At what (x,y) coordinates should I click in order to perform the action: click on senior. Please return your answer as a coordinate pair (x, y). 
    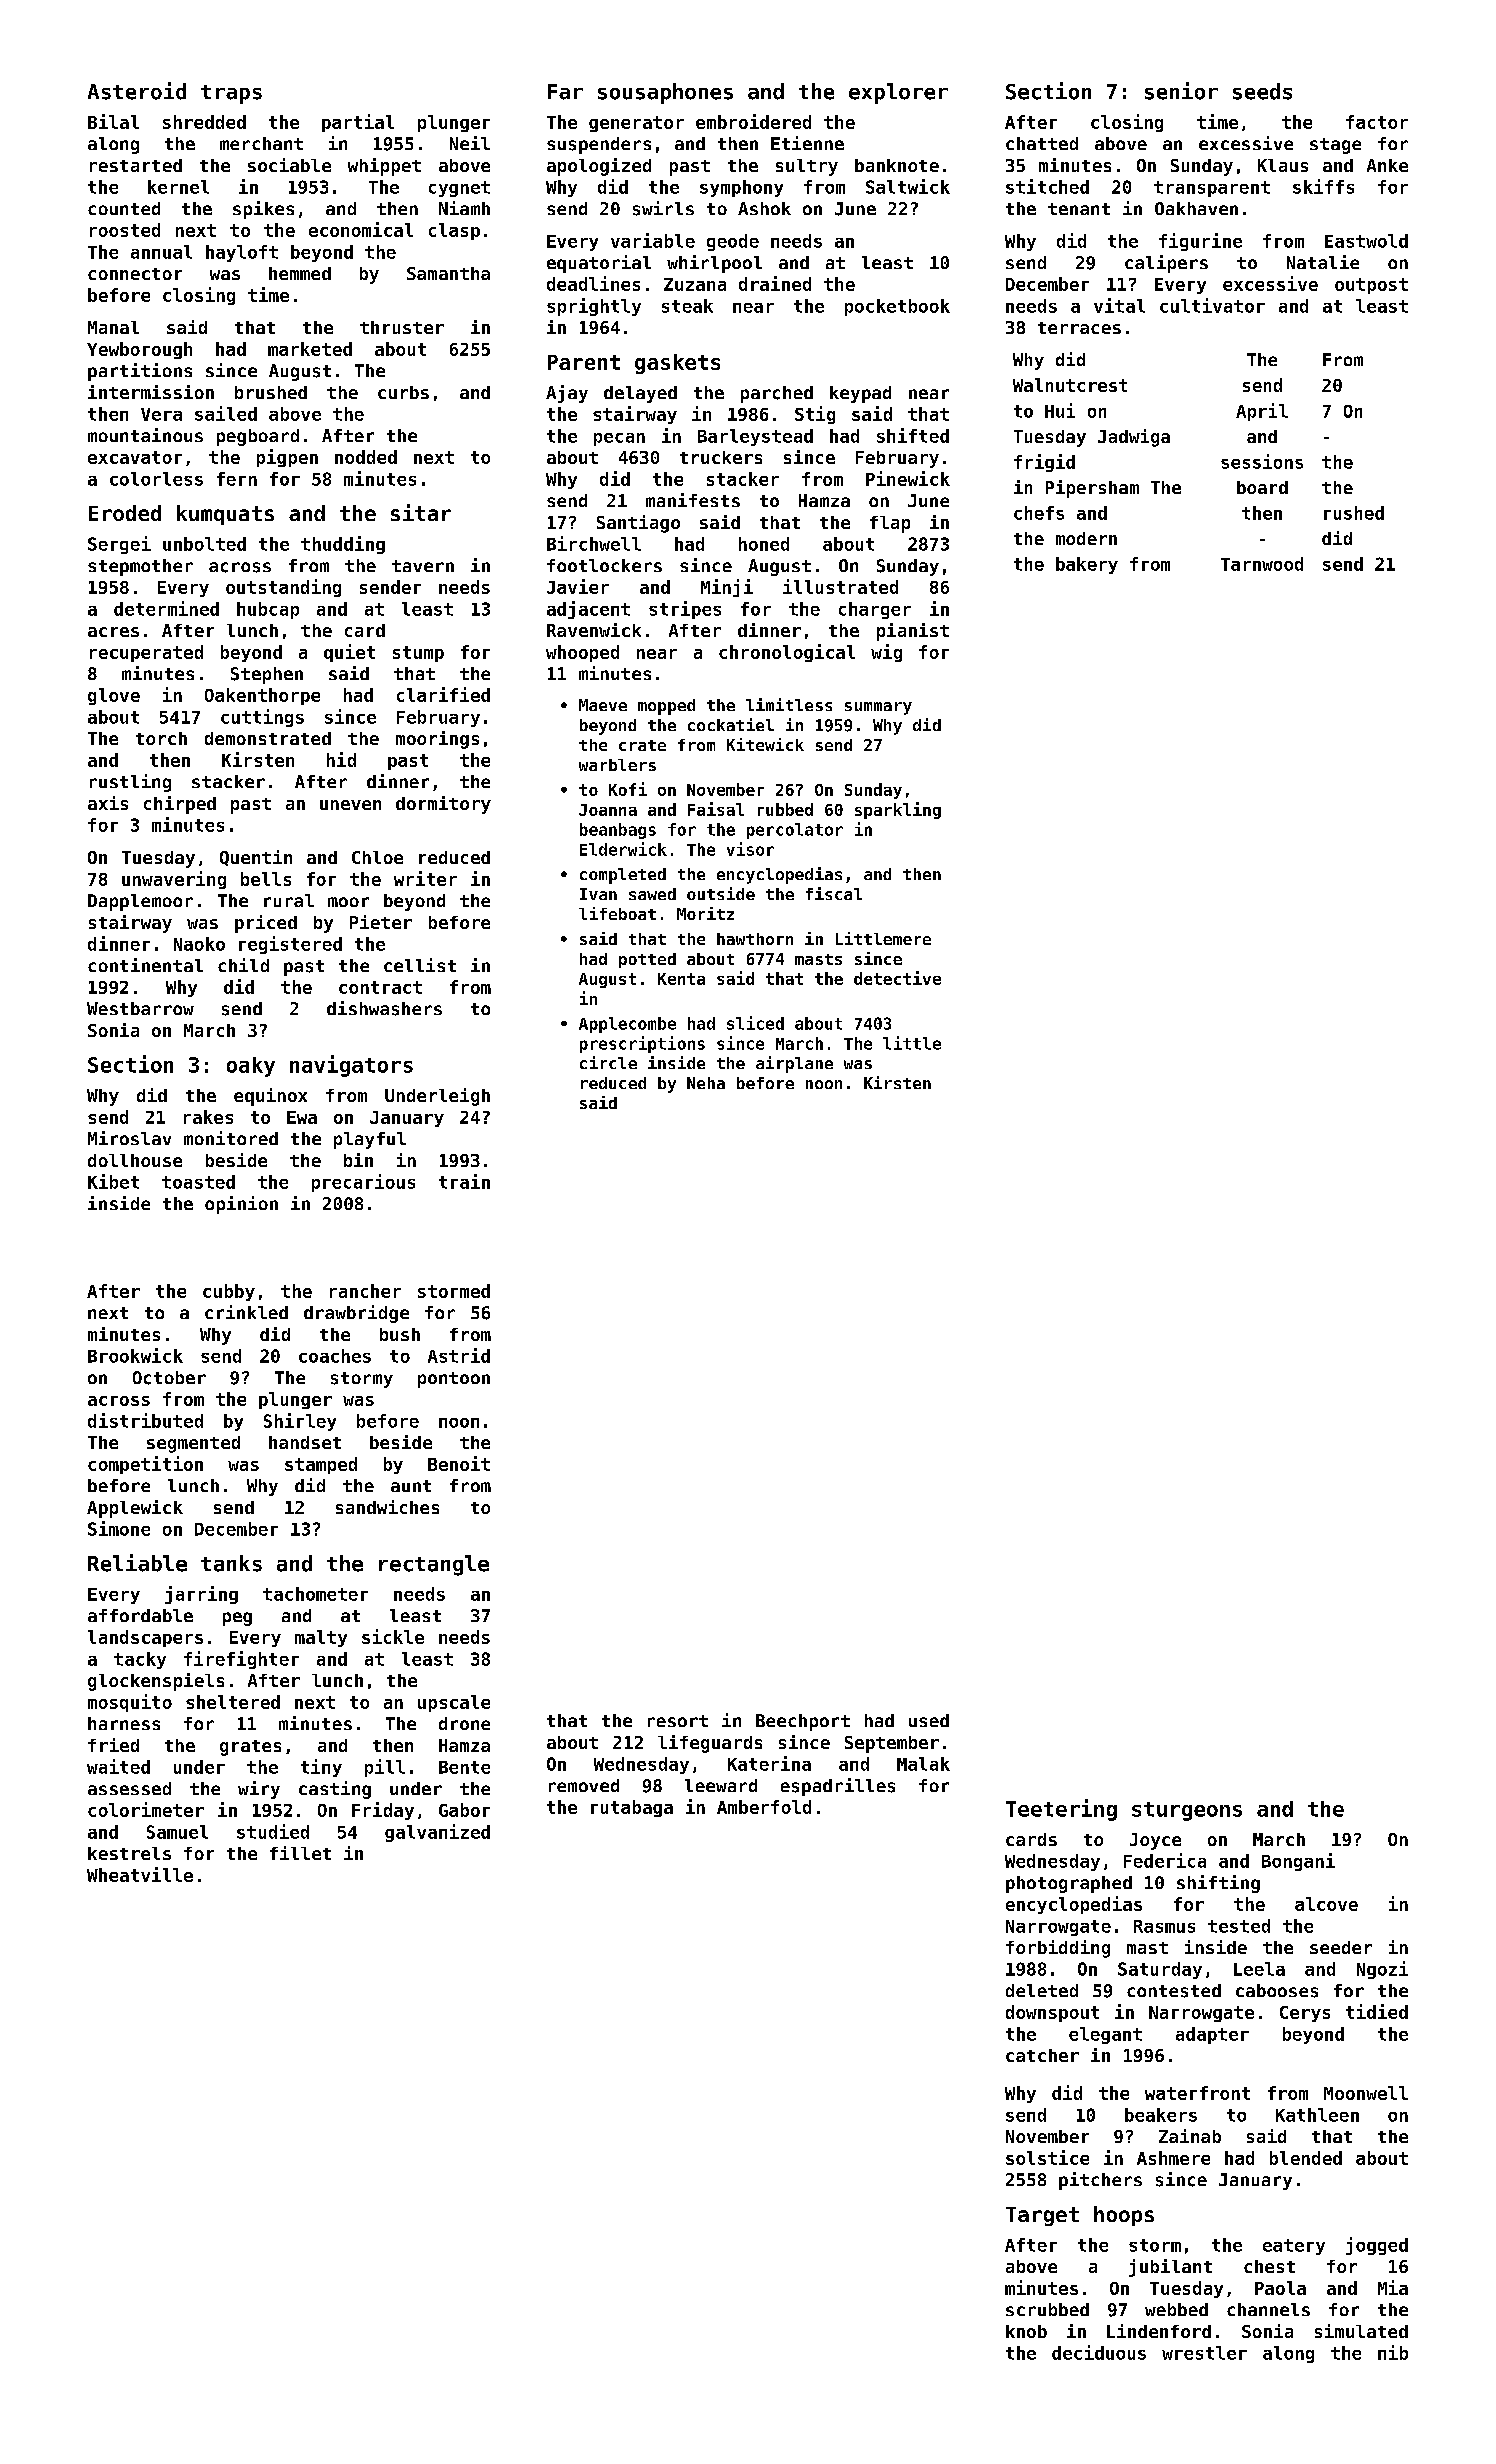
    Looking at the image, I should click on (1181, 91).
